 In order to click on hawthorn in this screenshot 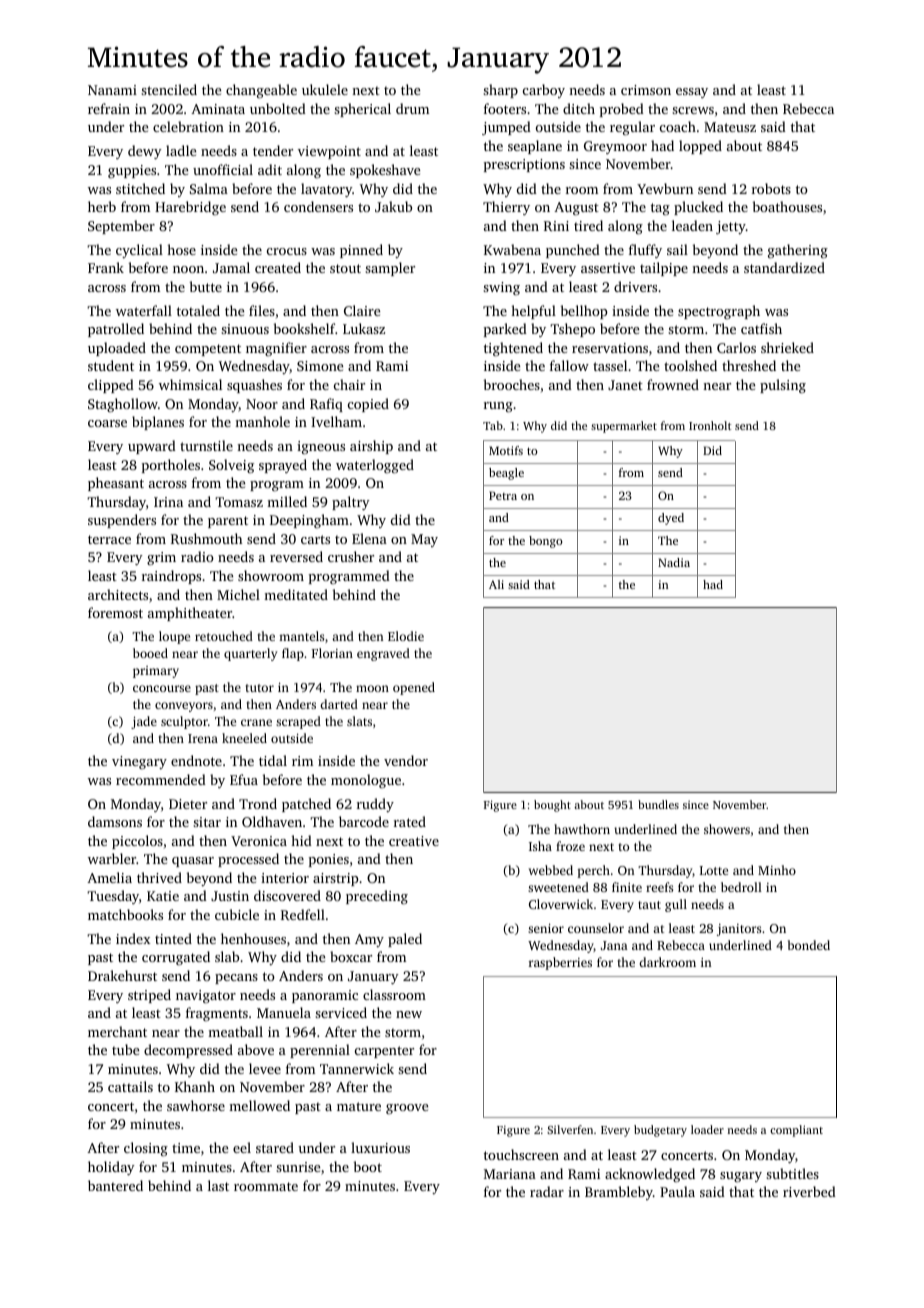, I will do `click(582, 829)`.
